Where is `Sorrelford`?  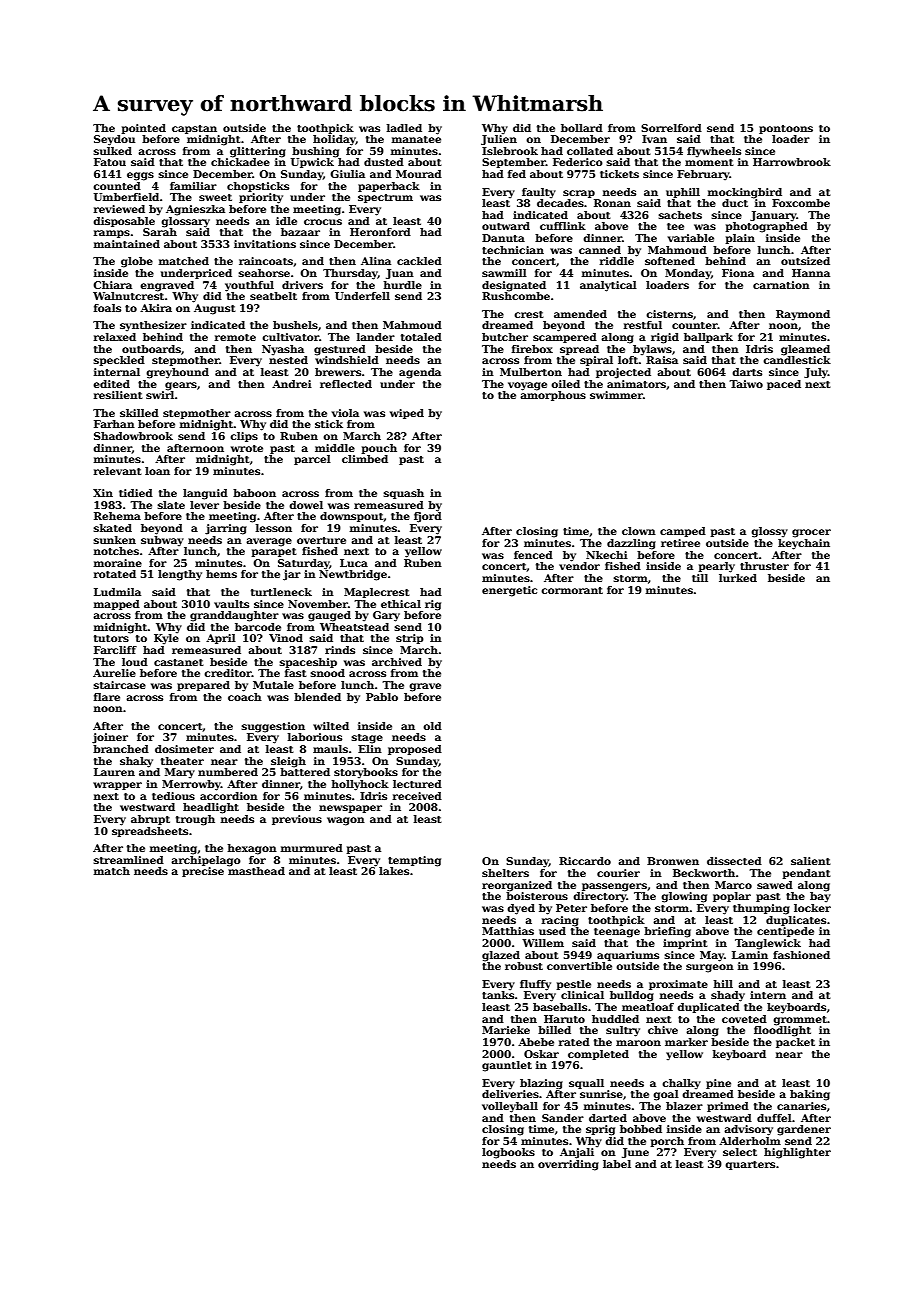
Sorrelford is located at coordinates (671, 128).
